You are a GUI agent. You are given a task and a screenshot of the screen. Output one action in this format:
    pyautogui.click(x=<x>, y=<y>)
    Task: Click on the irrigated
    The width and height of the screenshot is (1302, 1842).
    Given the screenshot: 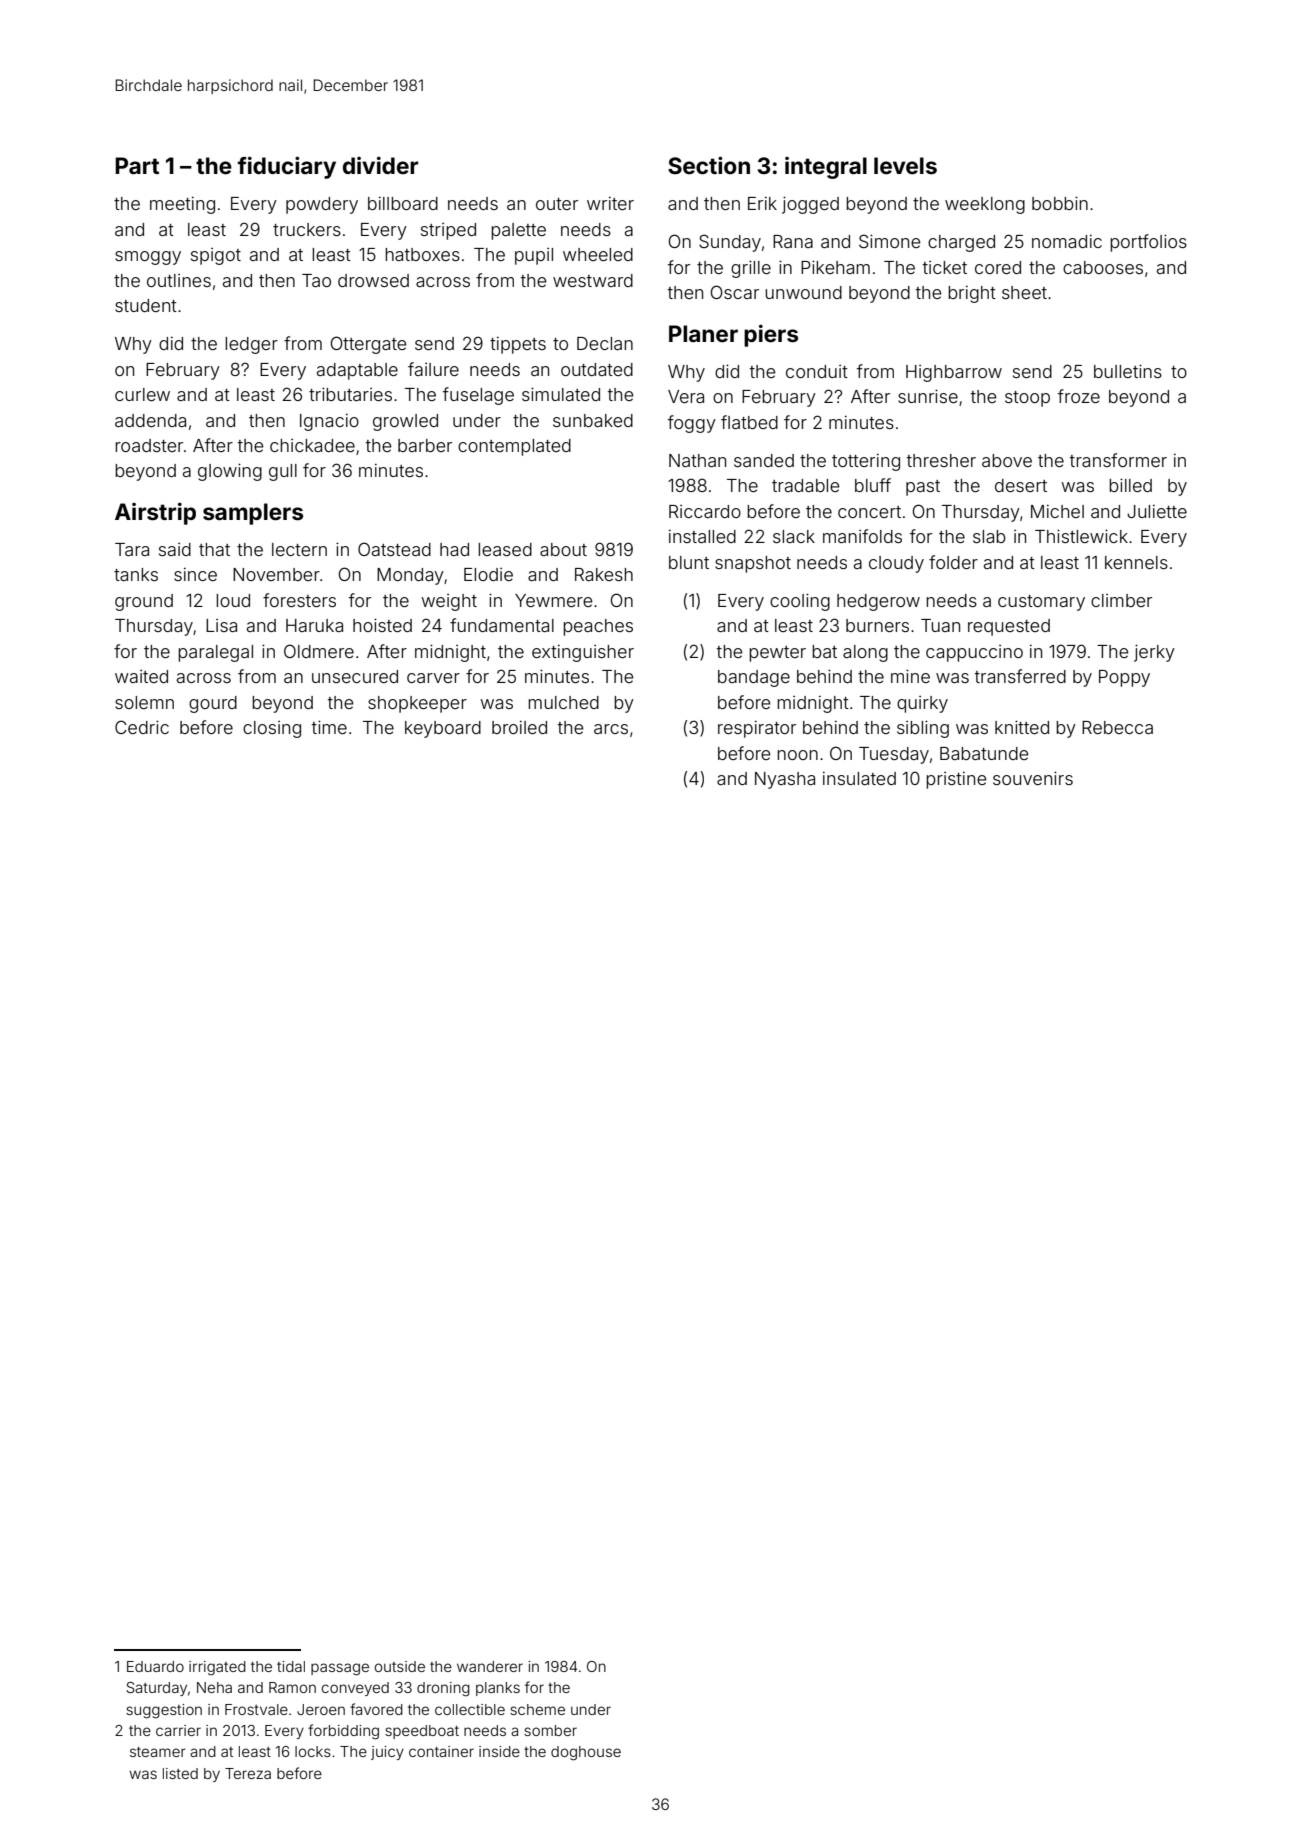 What is the action you would take?
    pyautogui.click(x=217, y=1668)
